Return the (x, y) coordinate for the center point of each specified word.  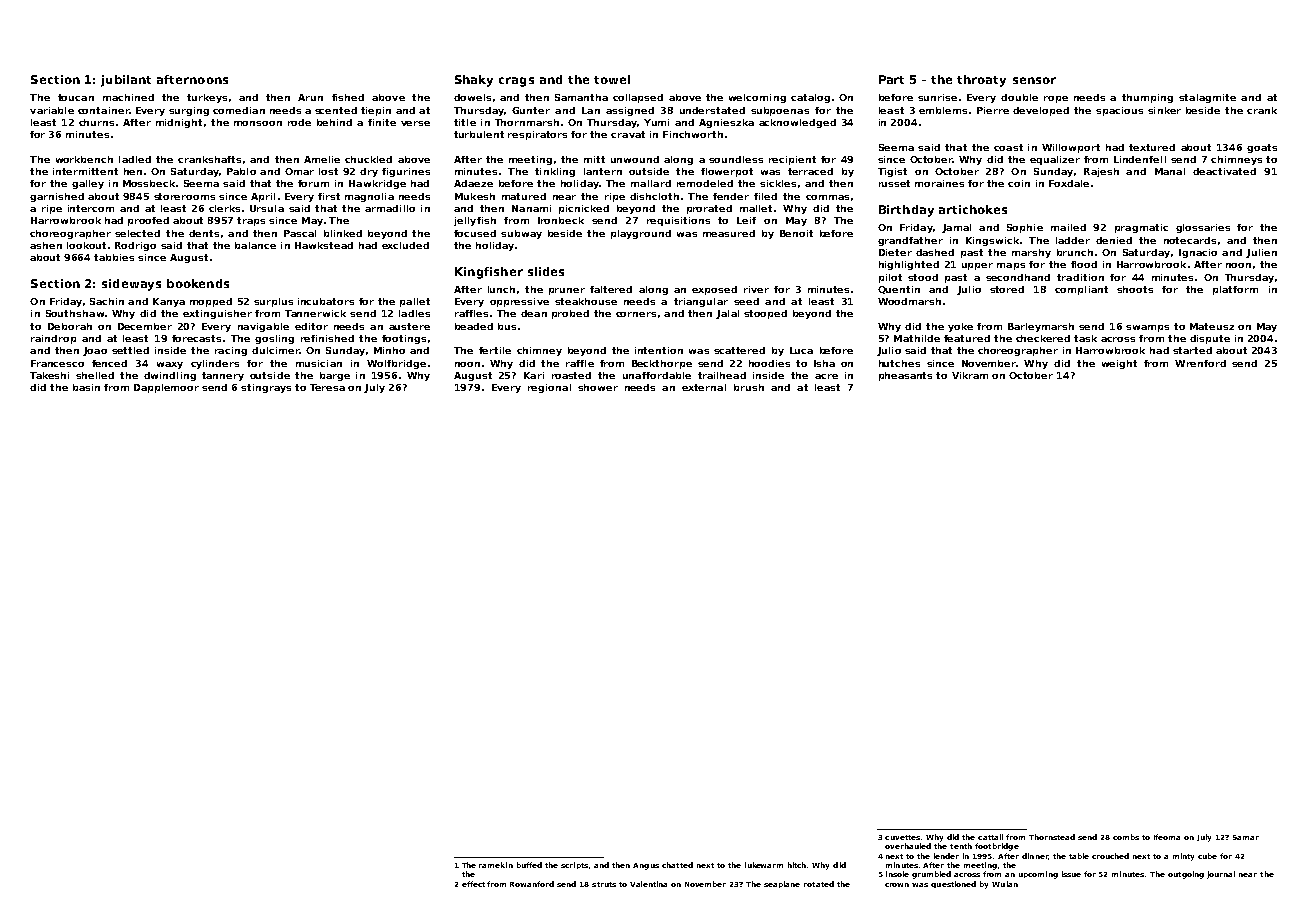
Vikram (970, 375)
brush (749, 387)
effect (473, 884)
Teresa (327, 387)
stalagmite (1207, 98)
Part (891, 79)
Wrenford (1200, 363)
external (704, 387)
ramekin (496, 865)
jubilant (126, 81)
